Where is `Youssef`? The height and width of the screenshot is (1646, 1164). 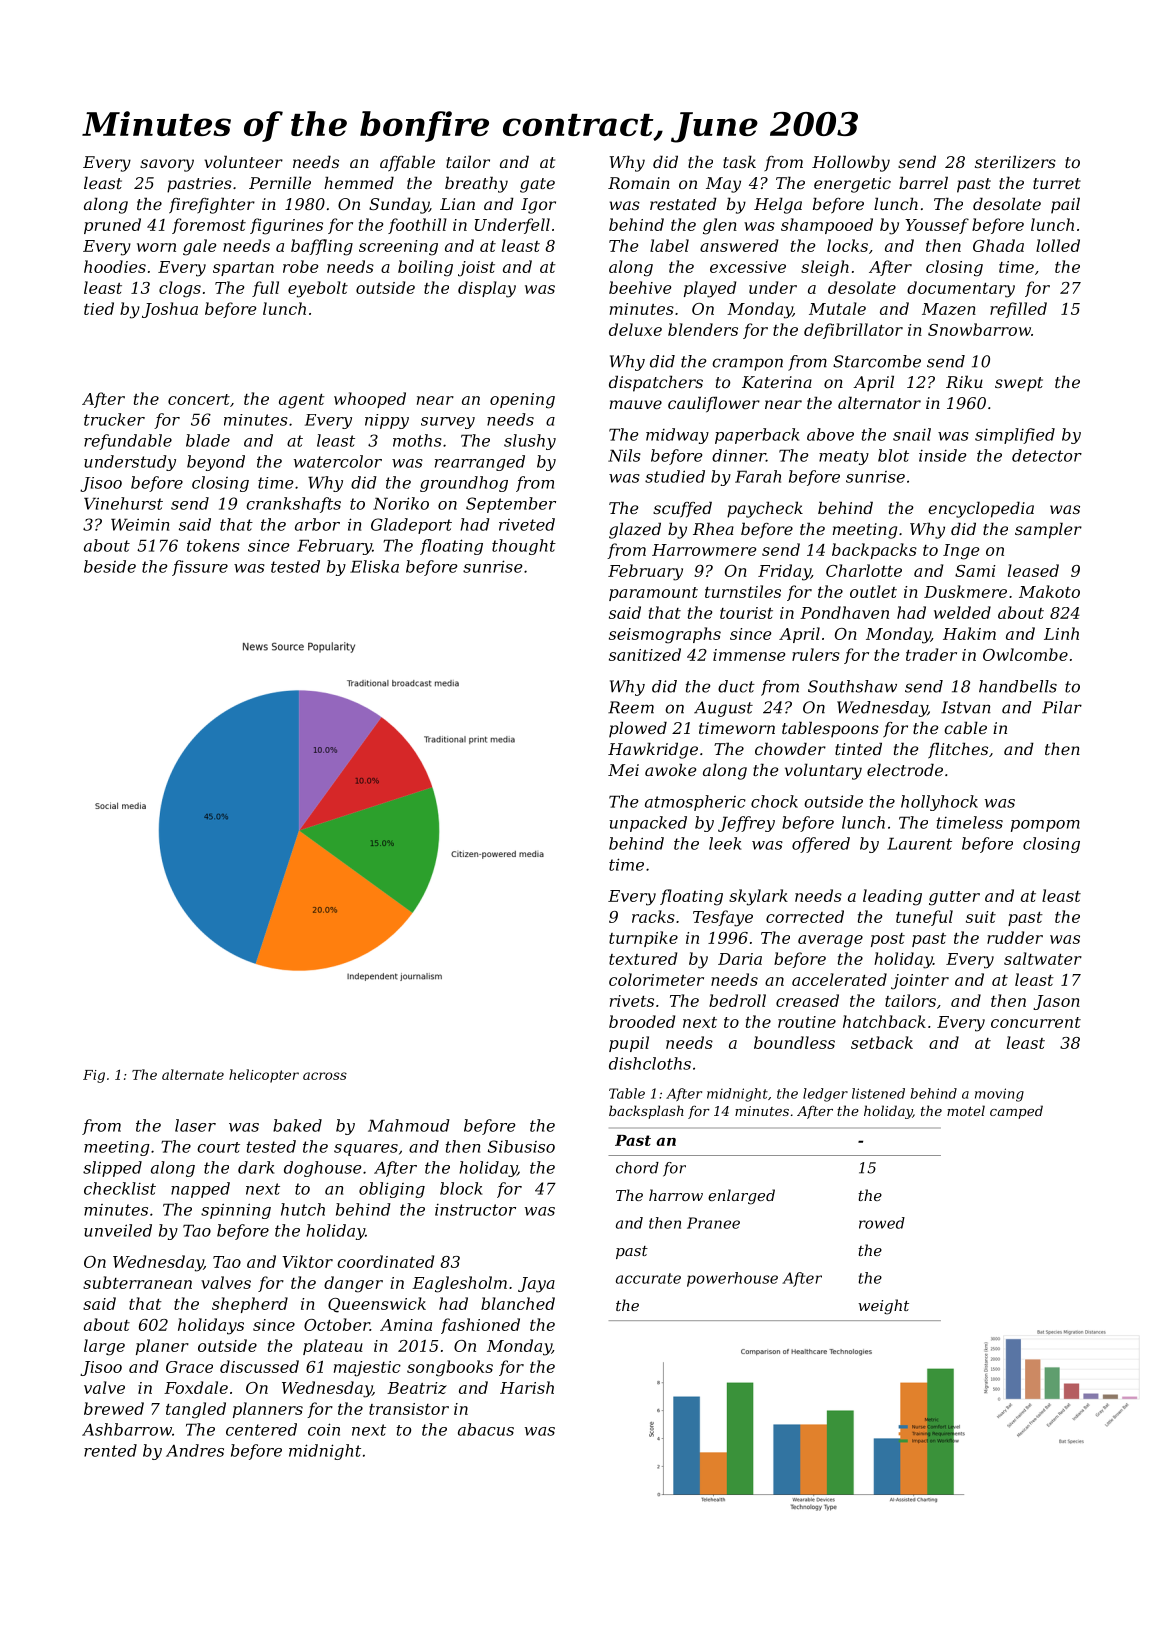
Youssef is located at coordinates (937, 226).
